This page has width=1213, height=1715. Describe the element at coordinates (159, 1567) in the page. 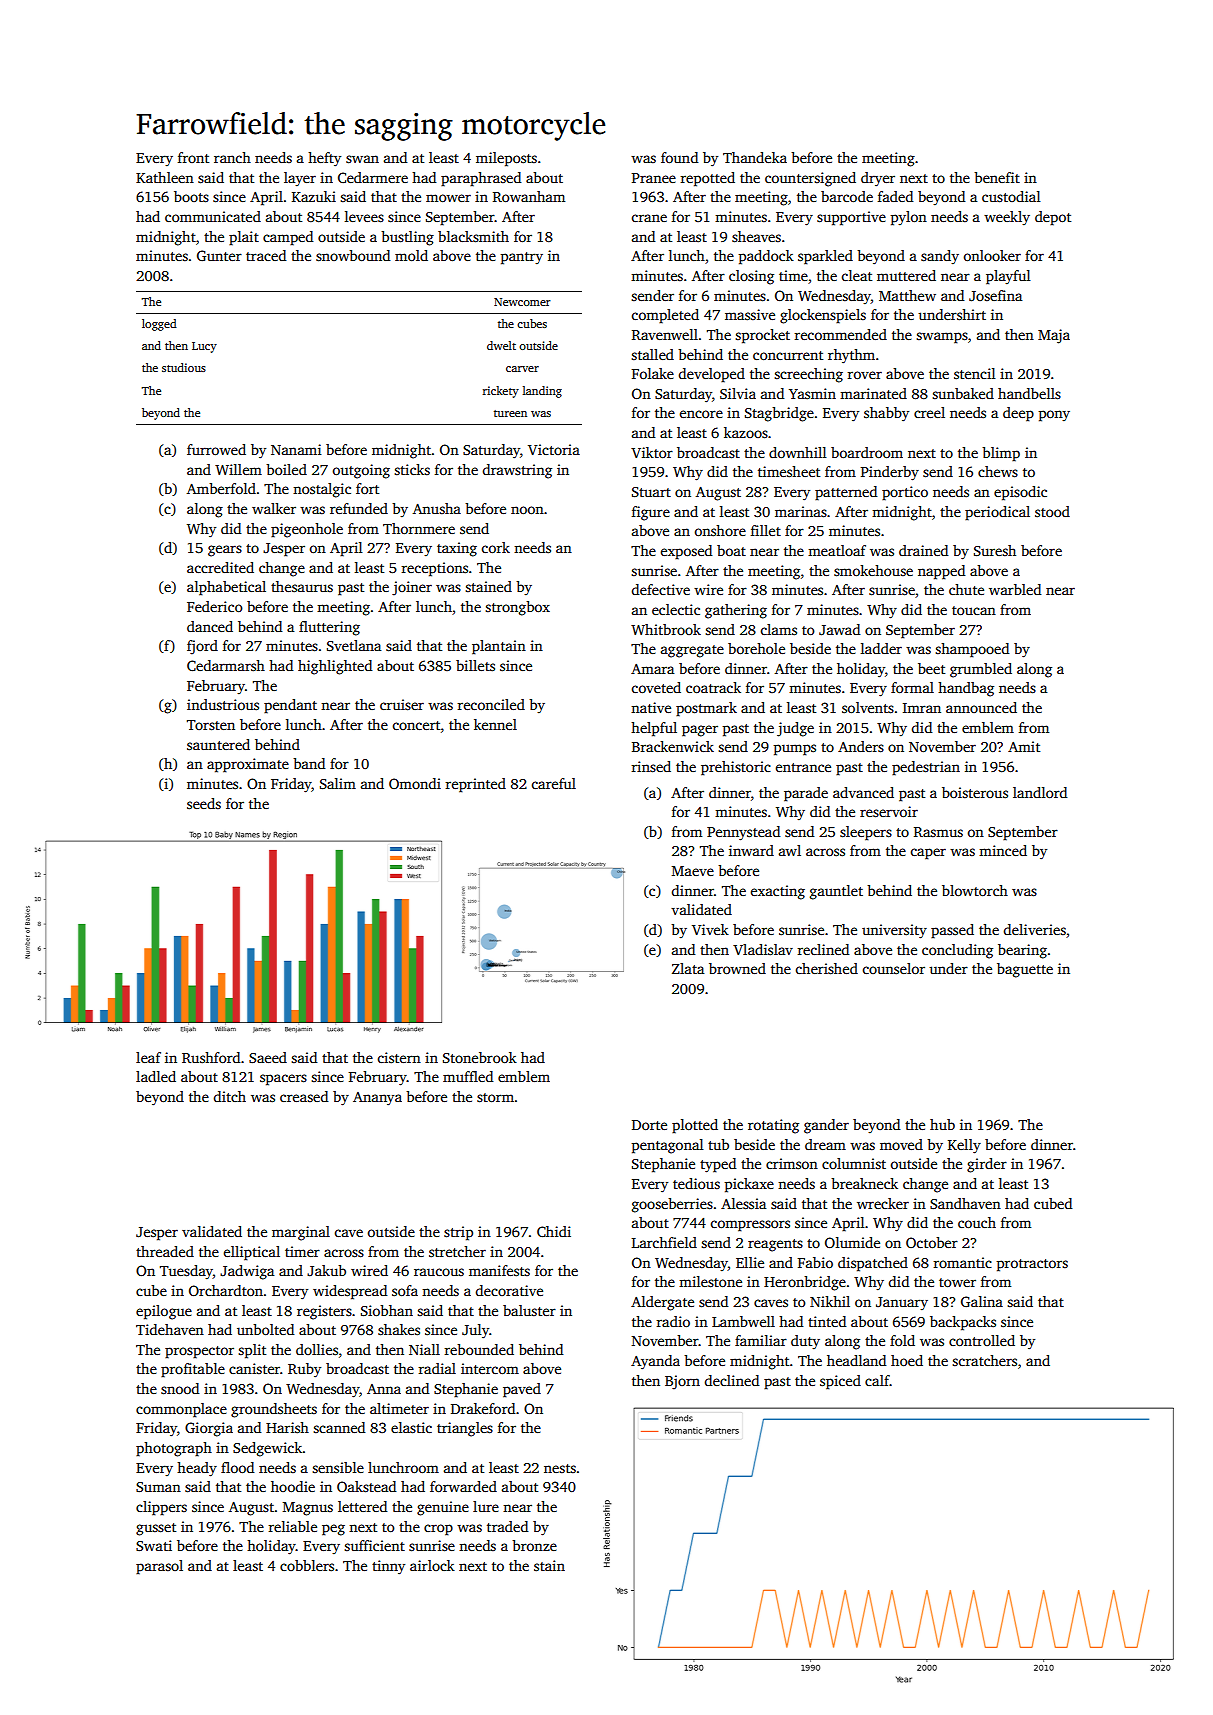

I see `parasol` at that location.
